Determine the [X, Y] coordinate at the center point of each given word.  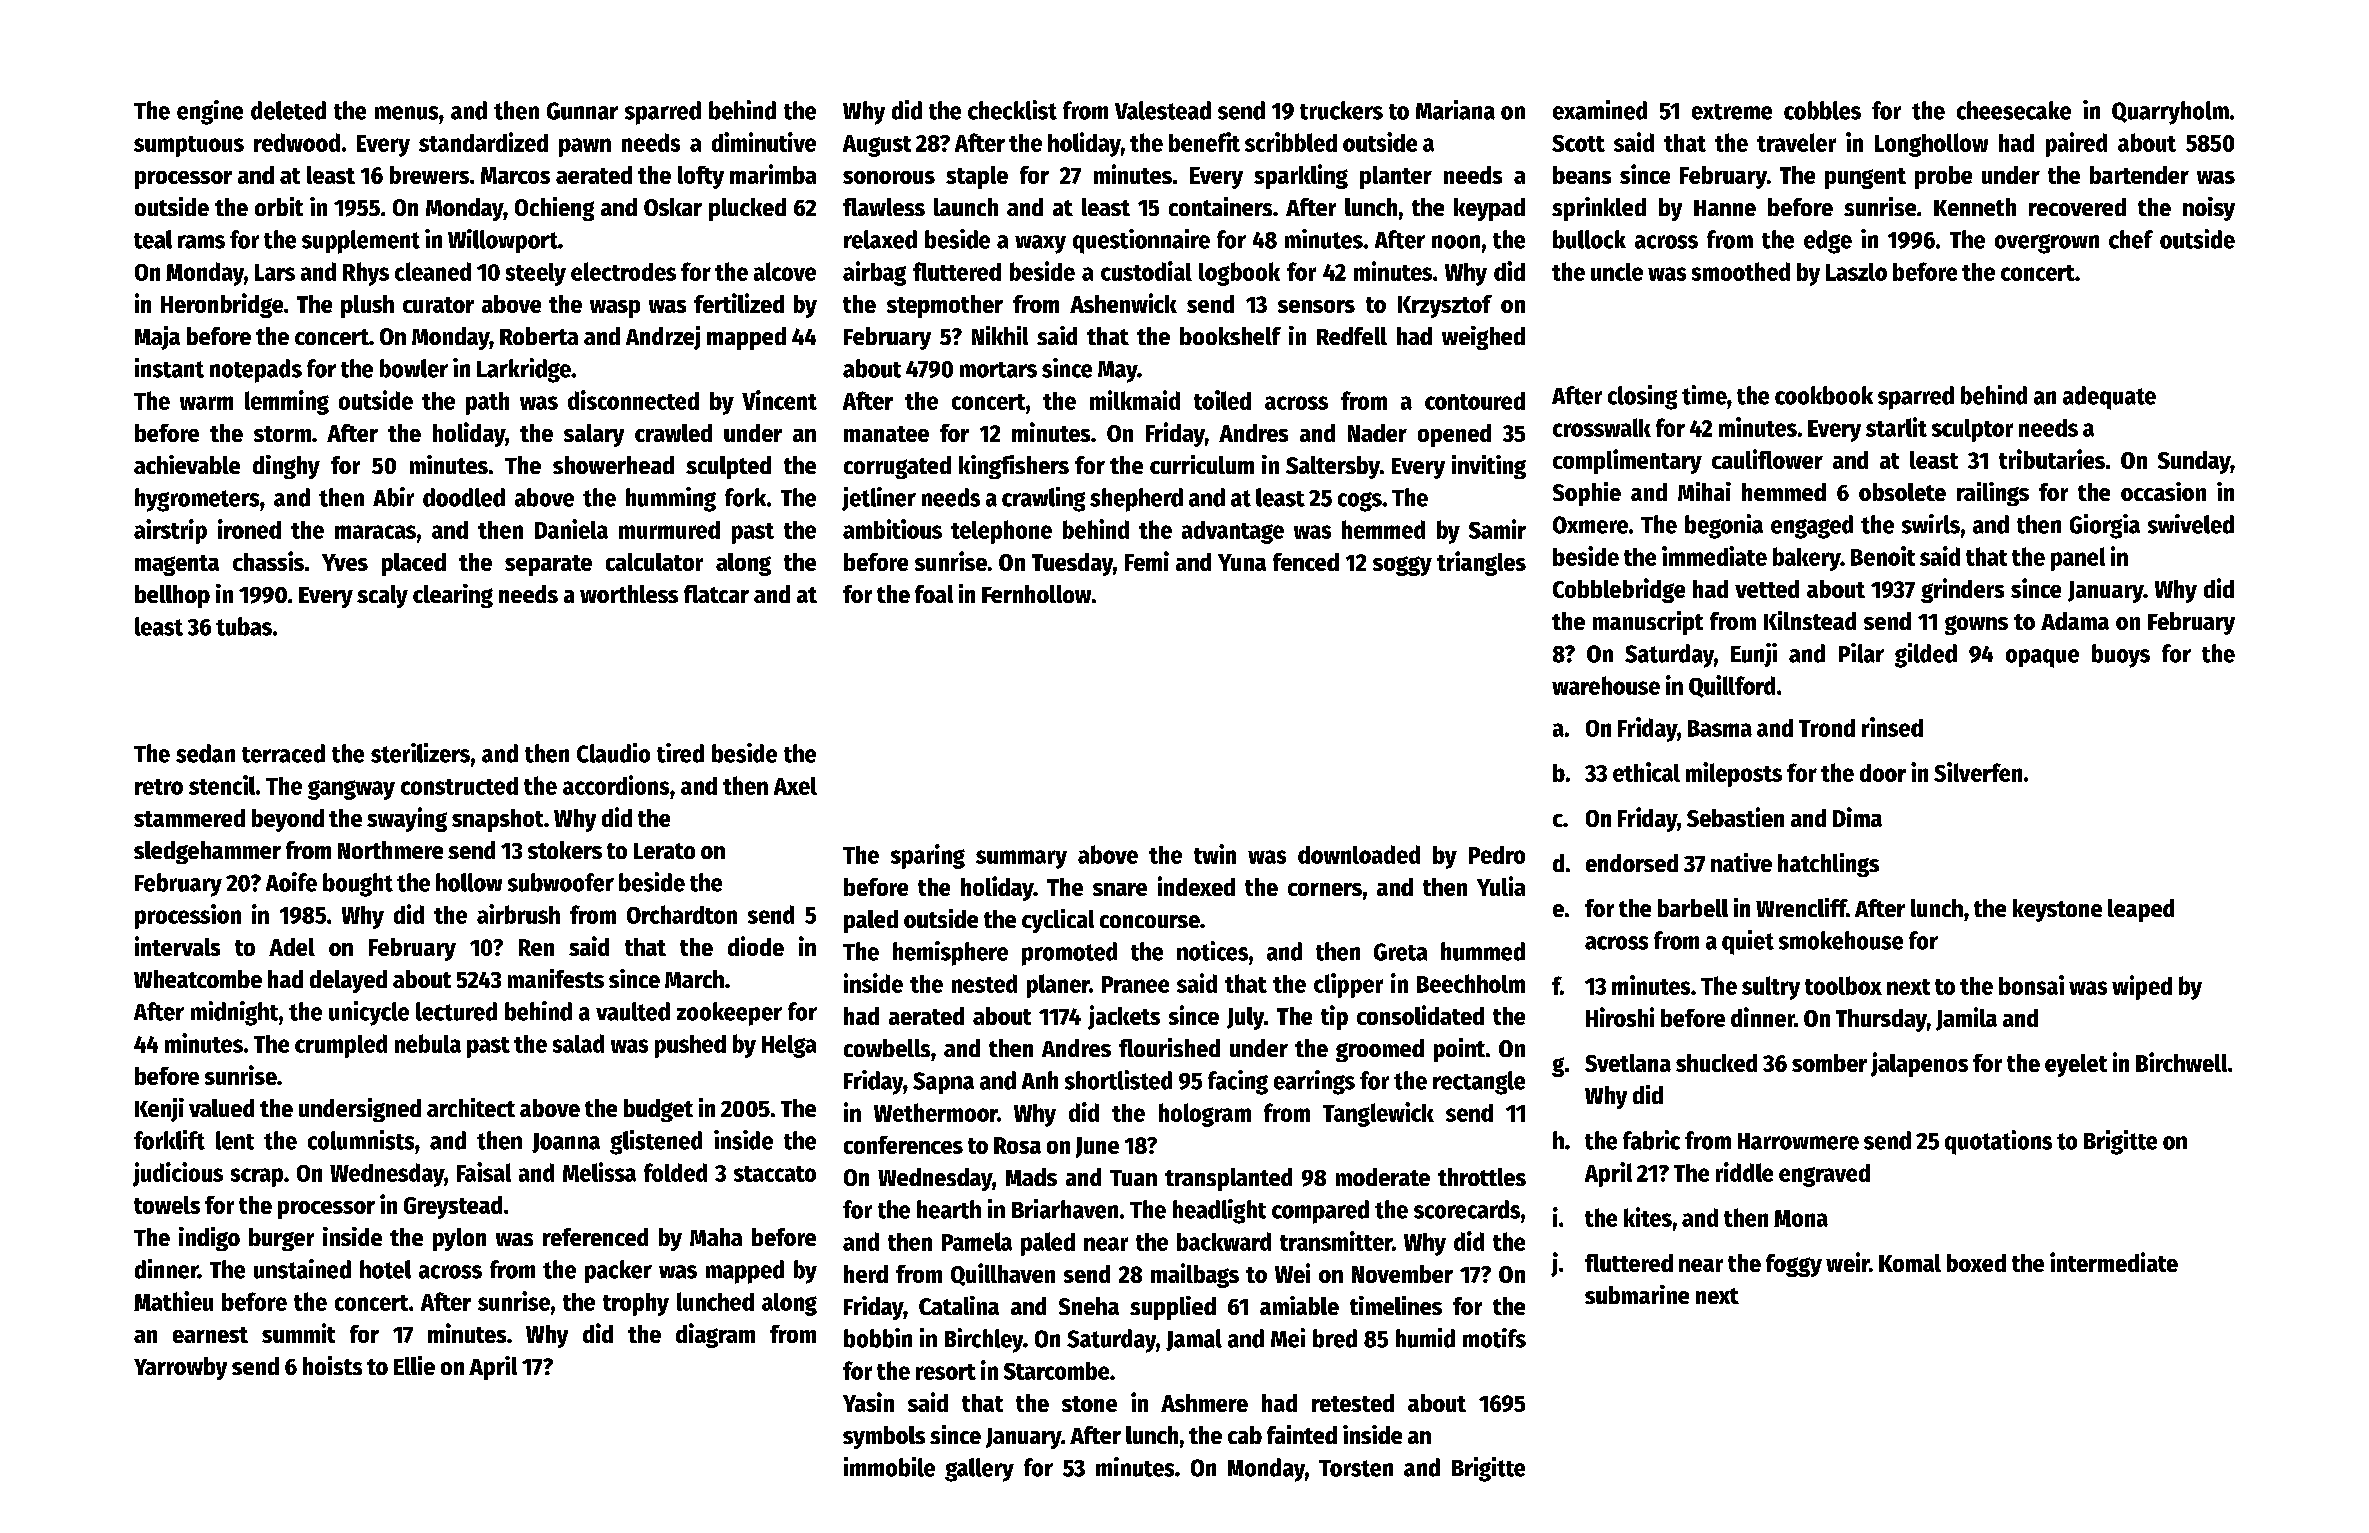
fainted [1302, 1434]
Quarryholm [2170, 113]
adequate [2109, 398]
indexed [1196, 886]
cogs [1360, 502]
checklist [1012, 110]
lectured [456, 1011]
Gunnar [582, 111]
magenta [177, 565]
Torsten [1356, 1468]
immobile [889, 1467]
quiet [1748, 942]
